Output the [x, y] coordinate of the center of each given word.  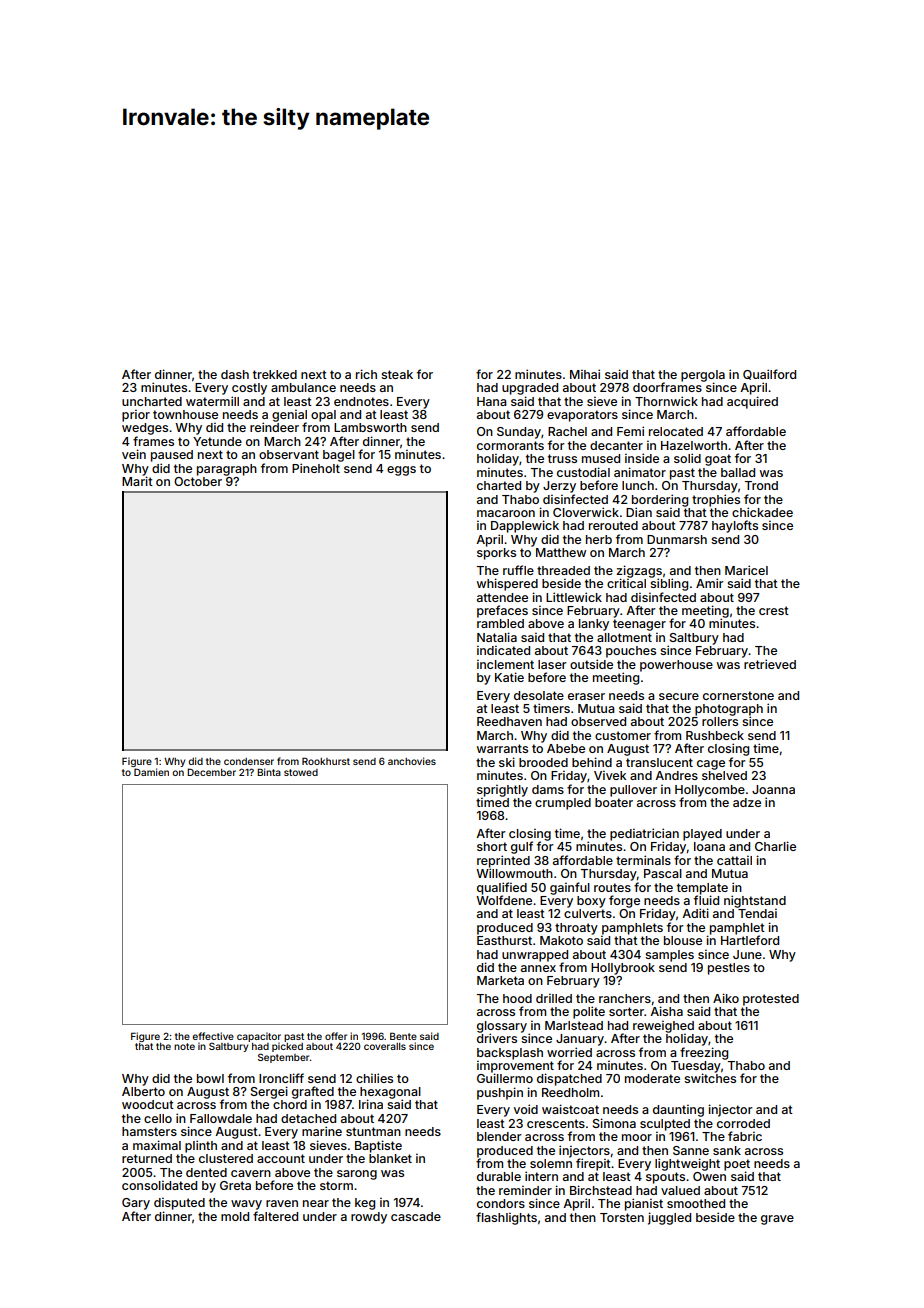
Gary [136, 1204]
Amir [709, 583]
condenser [249, 761]
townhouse [185, 414]
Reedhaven [509, 721]
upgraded [530, 389]
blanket [390, 1158]
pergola [703, 376]
